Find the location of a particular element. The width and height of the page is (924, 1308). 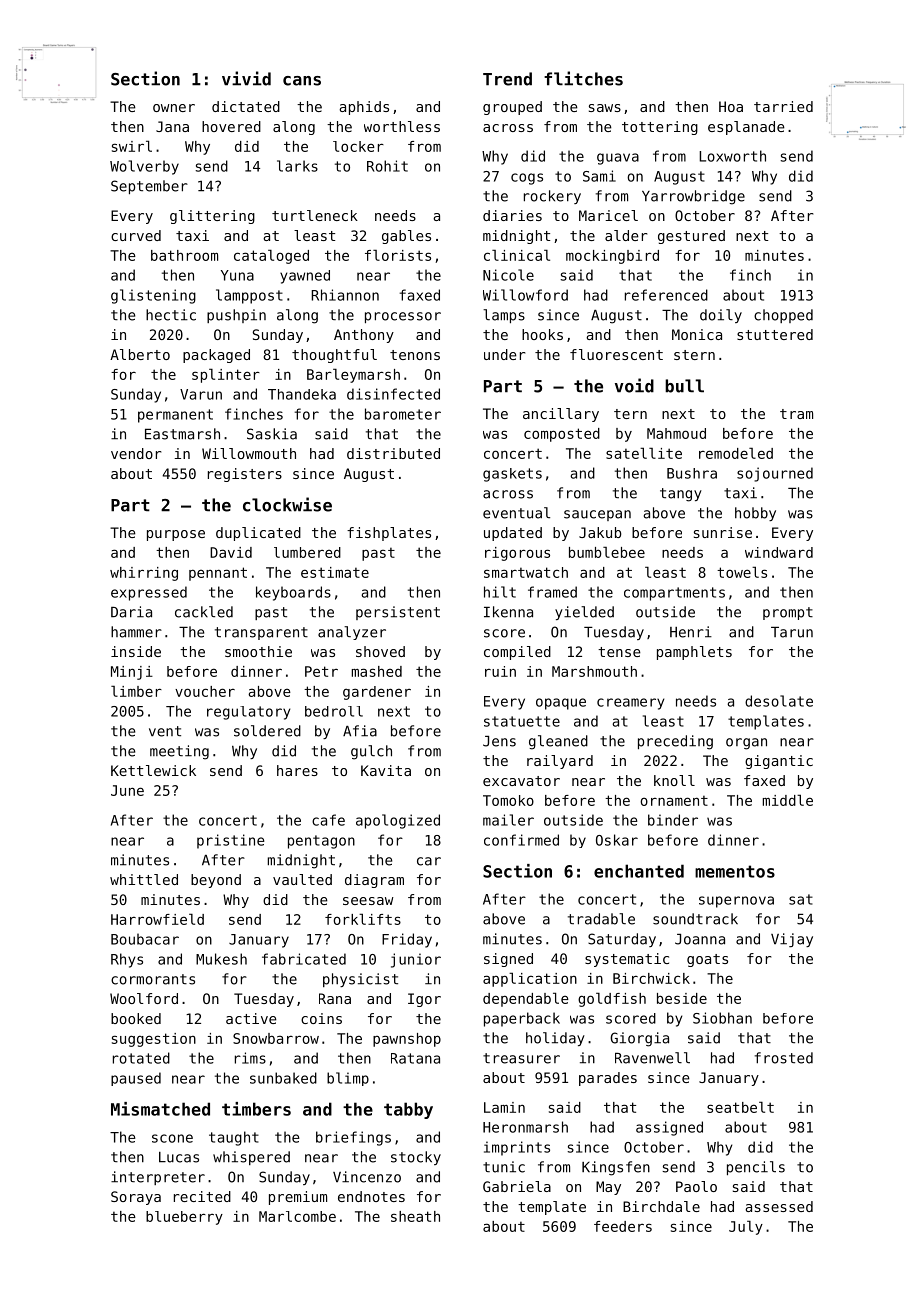

fabricated is located at coordinates (304, 959).
